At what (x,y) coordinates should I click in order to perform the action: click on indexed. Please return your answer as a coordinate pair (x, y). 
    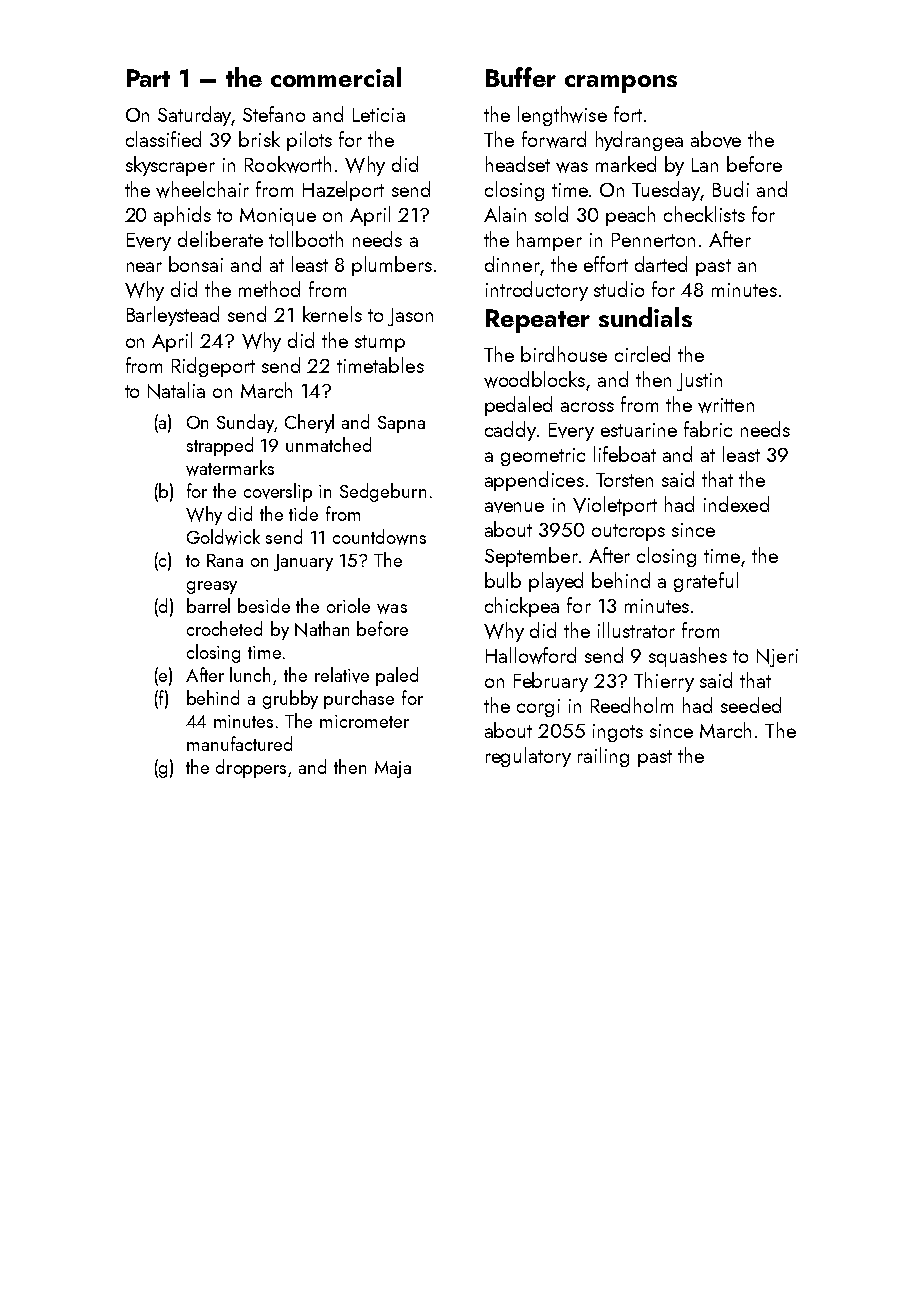
    Looking at the image, I should click on (736, 504).
